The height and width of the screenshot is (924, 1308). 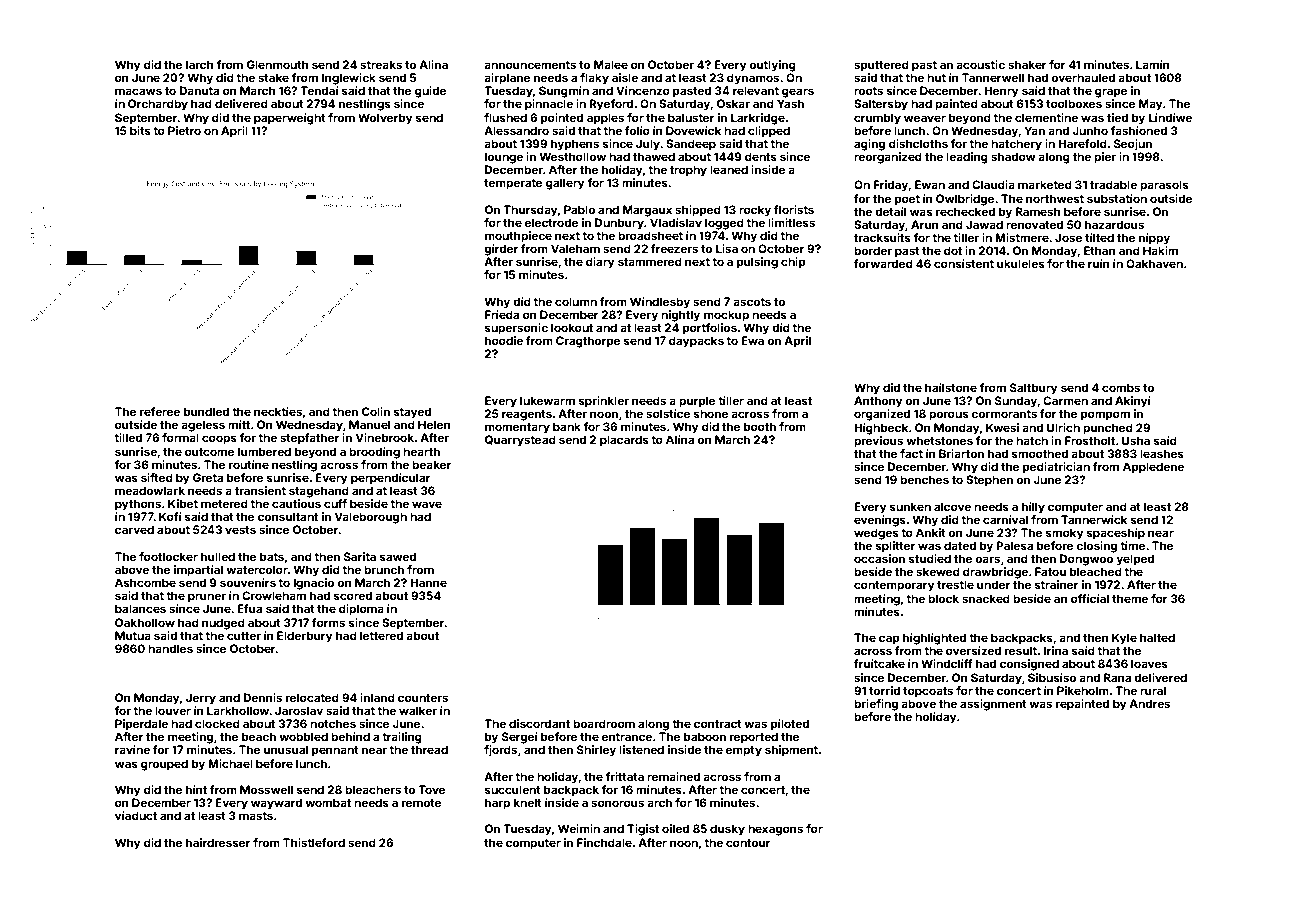 What do you see at coordinates (1157, 637) in the screenshot?
I see `halted` at bounding box center [1157, 637].
